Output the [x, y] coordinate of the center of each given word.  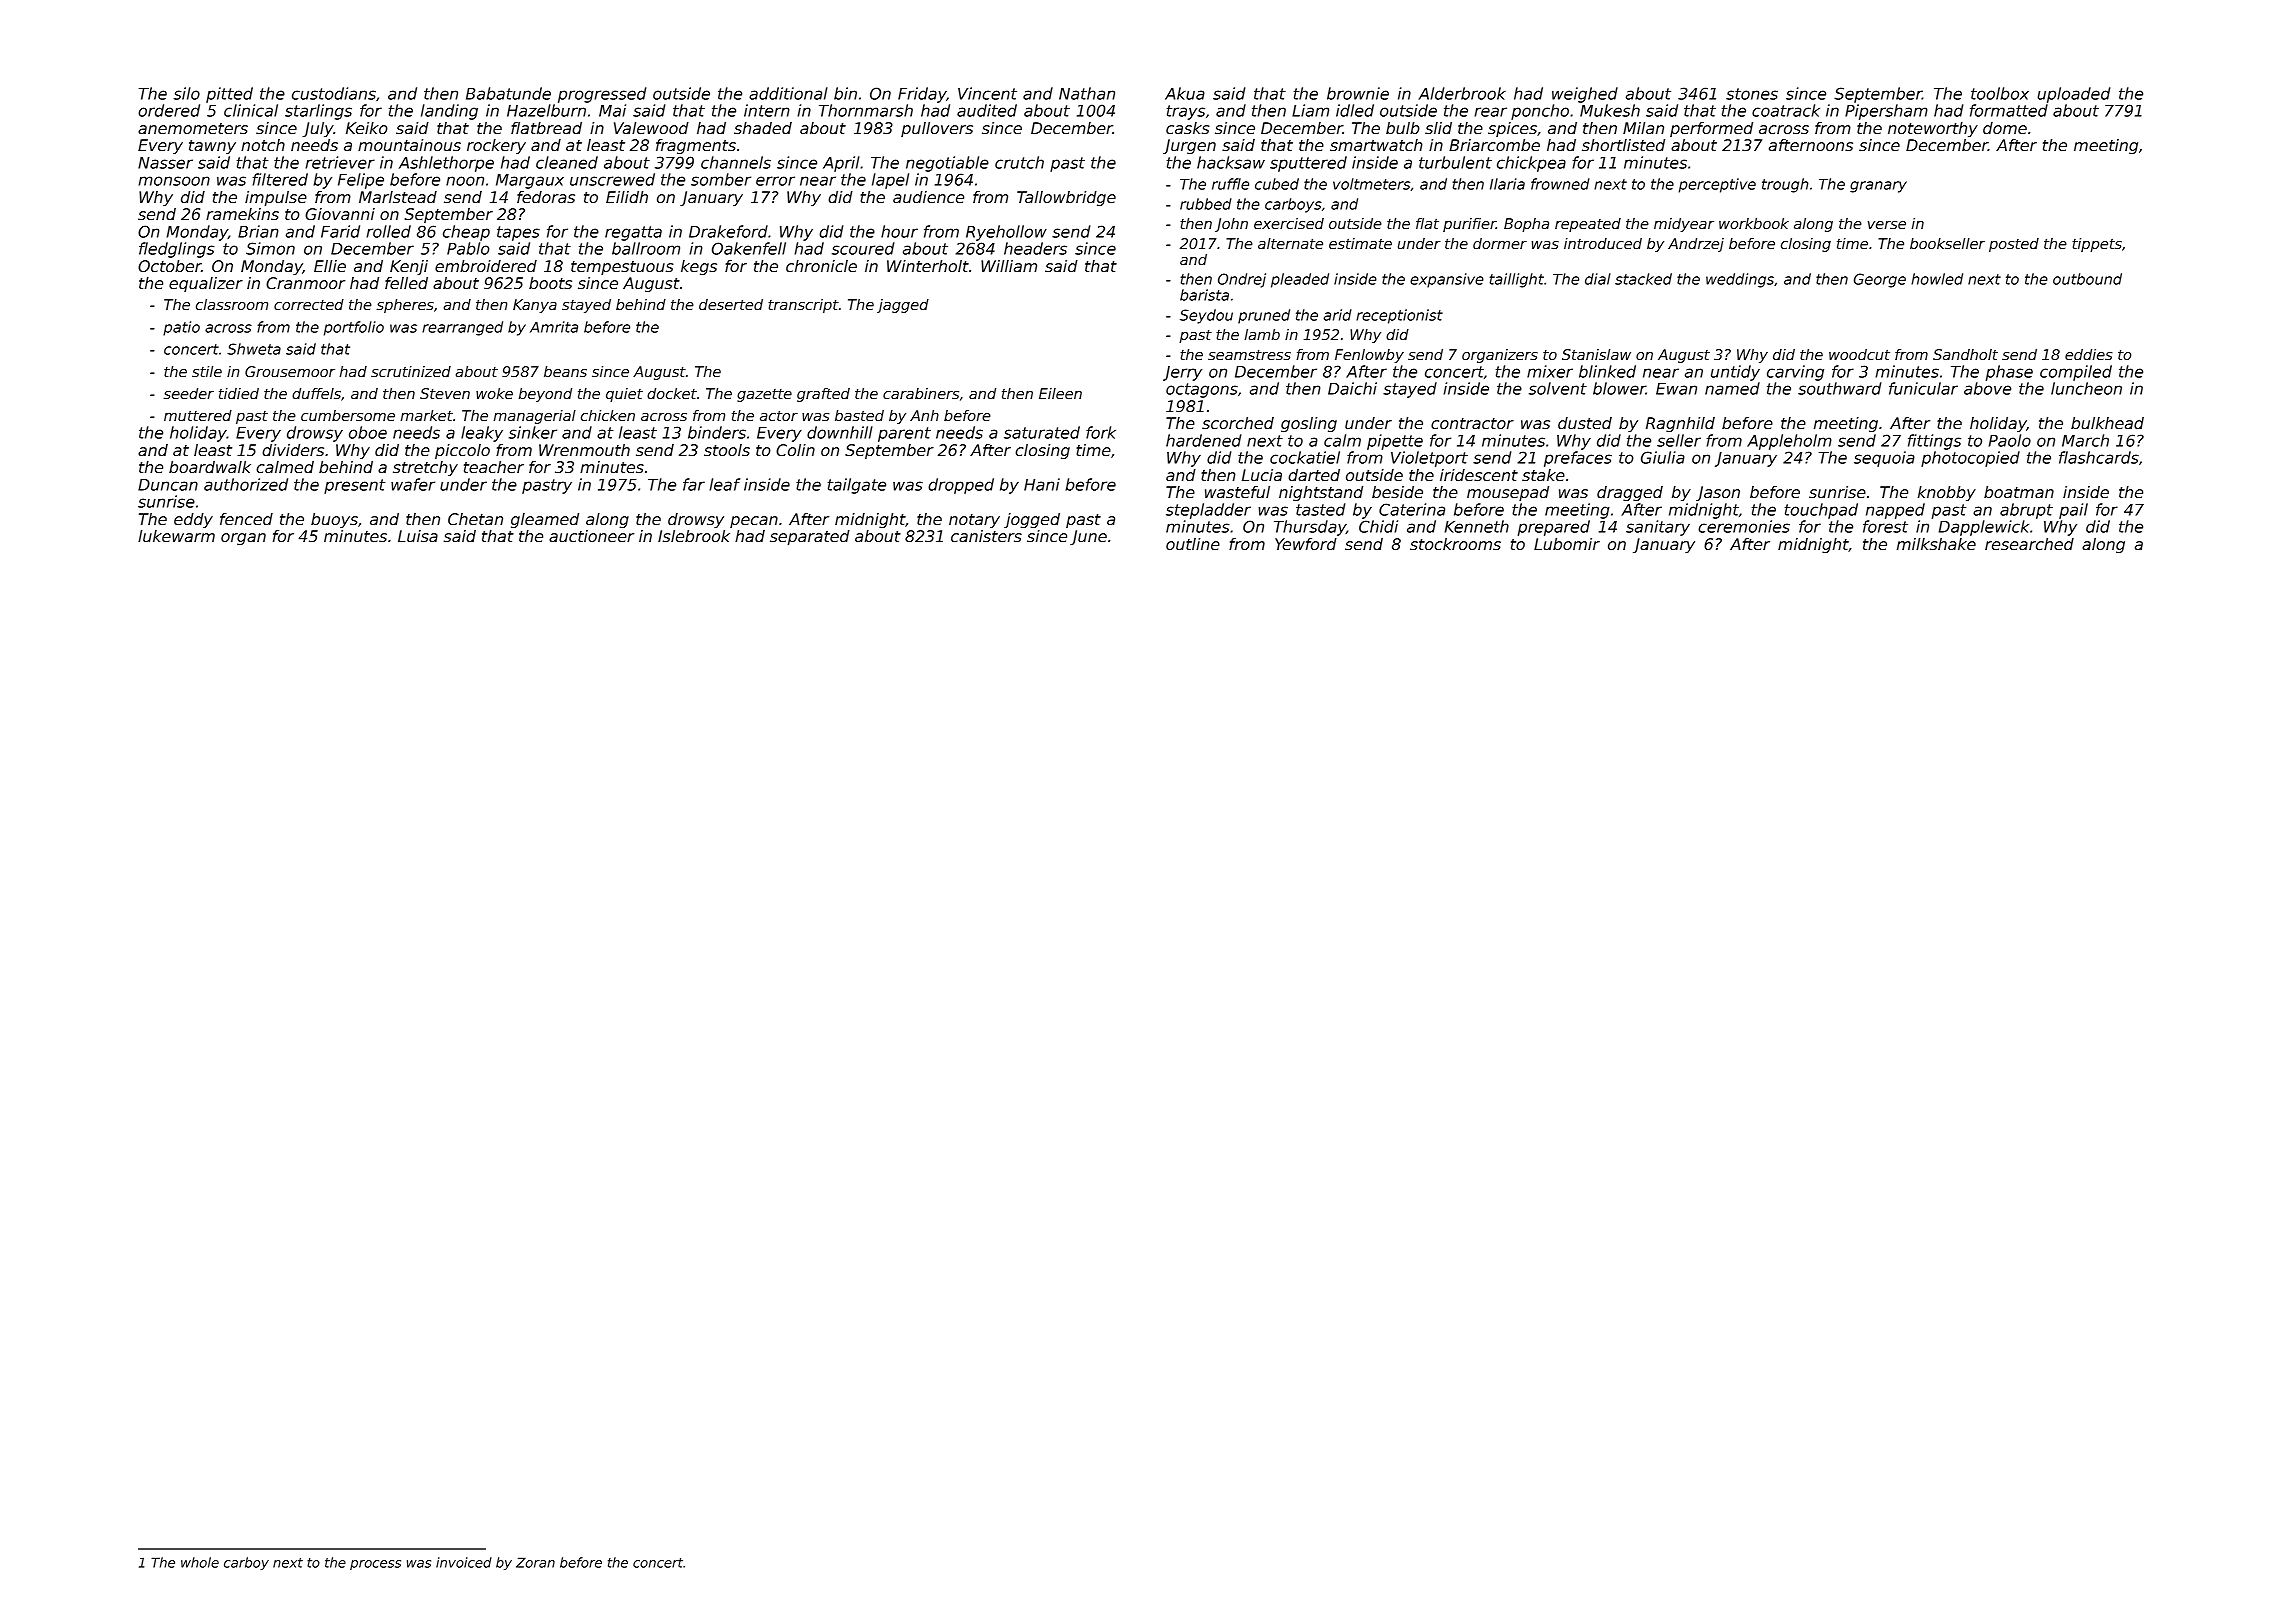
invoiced [464, 1562]
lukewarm [176, 536]
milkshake [1936, 544]
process [375, 1565]
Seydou [1206, 316]
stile [207, 371]
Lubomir [1567, 544]
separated [810, 537]
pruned [1264, 316]
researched [2029, 544]
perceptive [1717, 185]
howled [1937, 279]
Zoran [535, 1562]
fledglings [177, 250]
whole [200, 1562]
